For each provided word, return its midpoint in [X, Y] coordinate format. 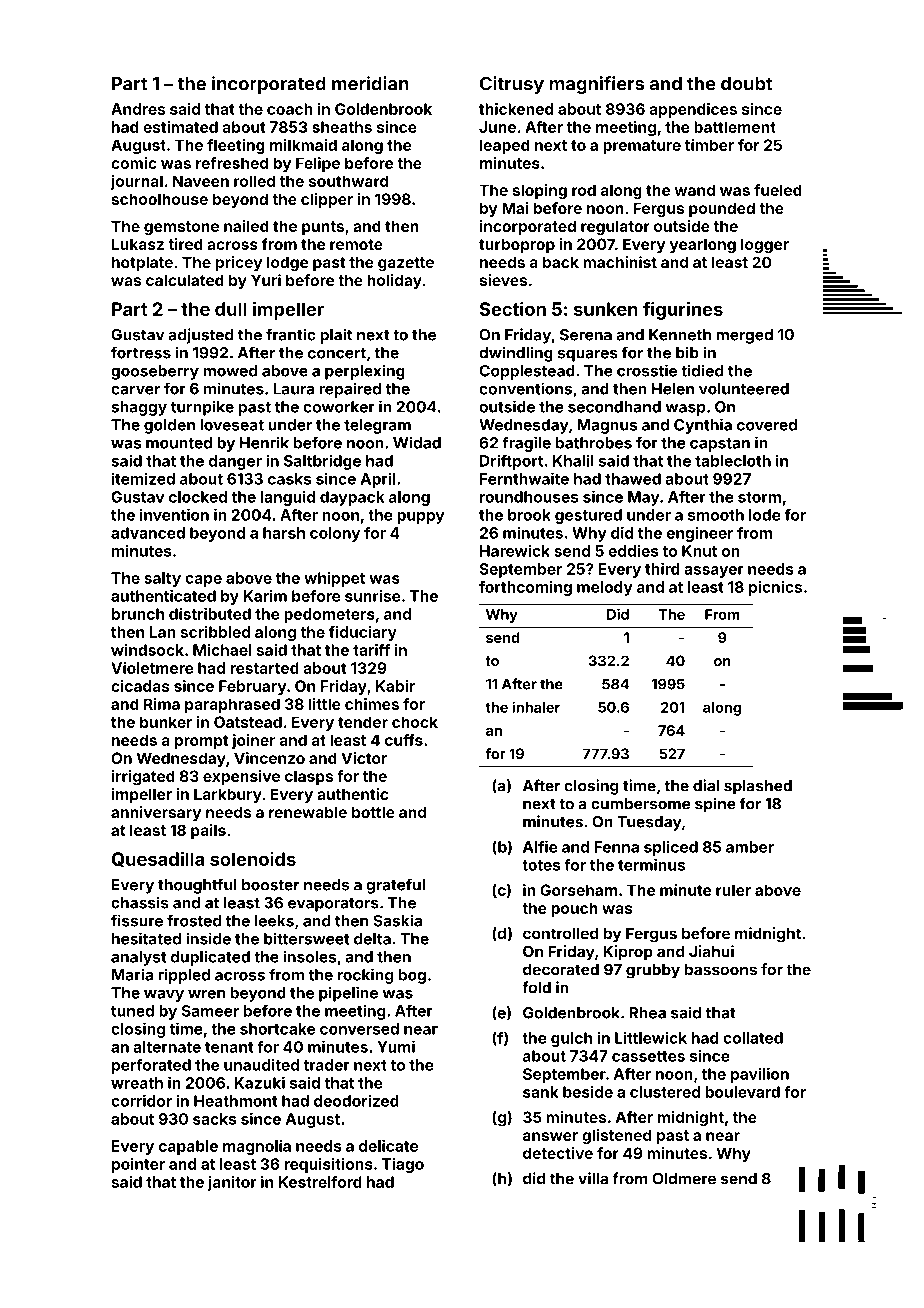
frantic [291, 334]
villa [593, 1178]
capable [188, 1147]
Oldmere [684, 1178]
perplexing [365, 372]
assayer [714, 572]
